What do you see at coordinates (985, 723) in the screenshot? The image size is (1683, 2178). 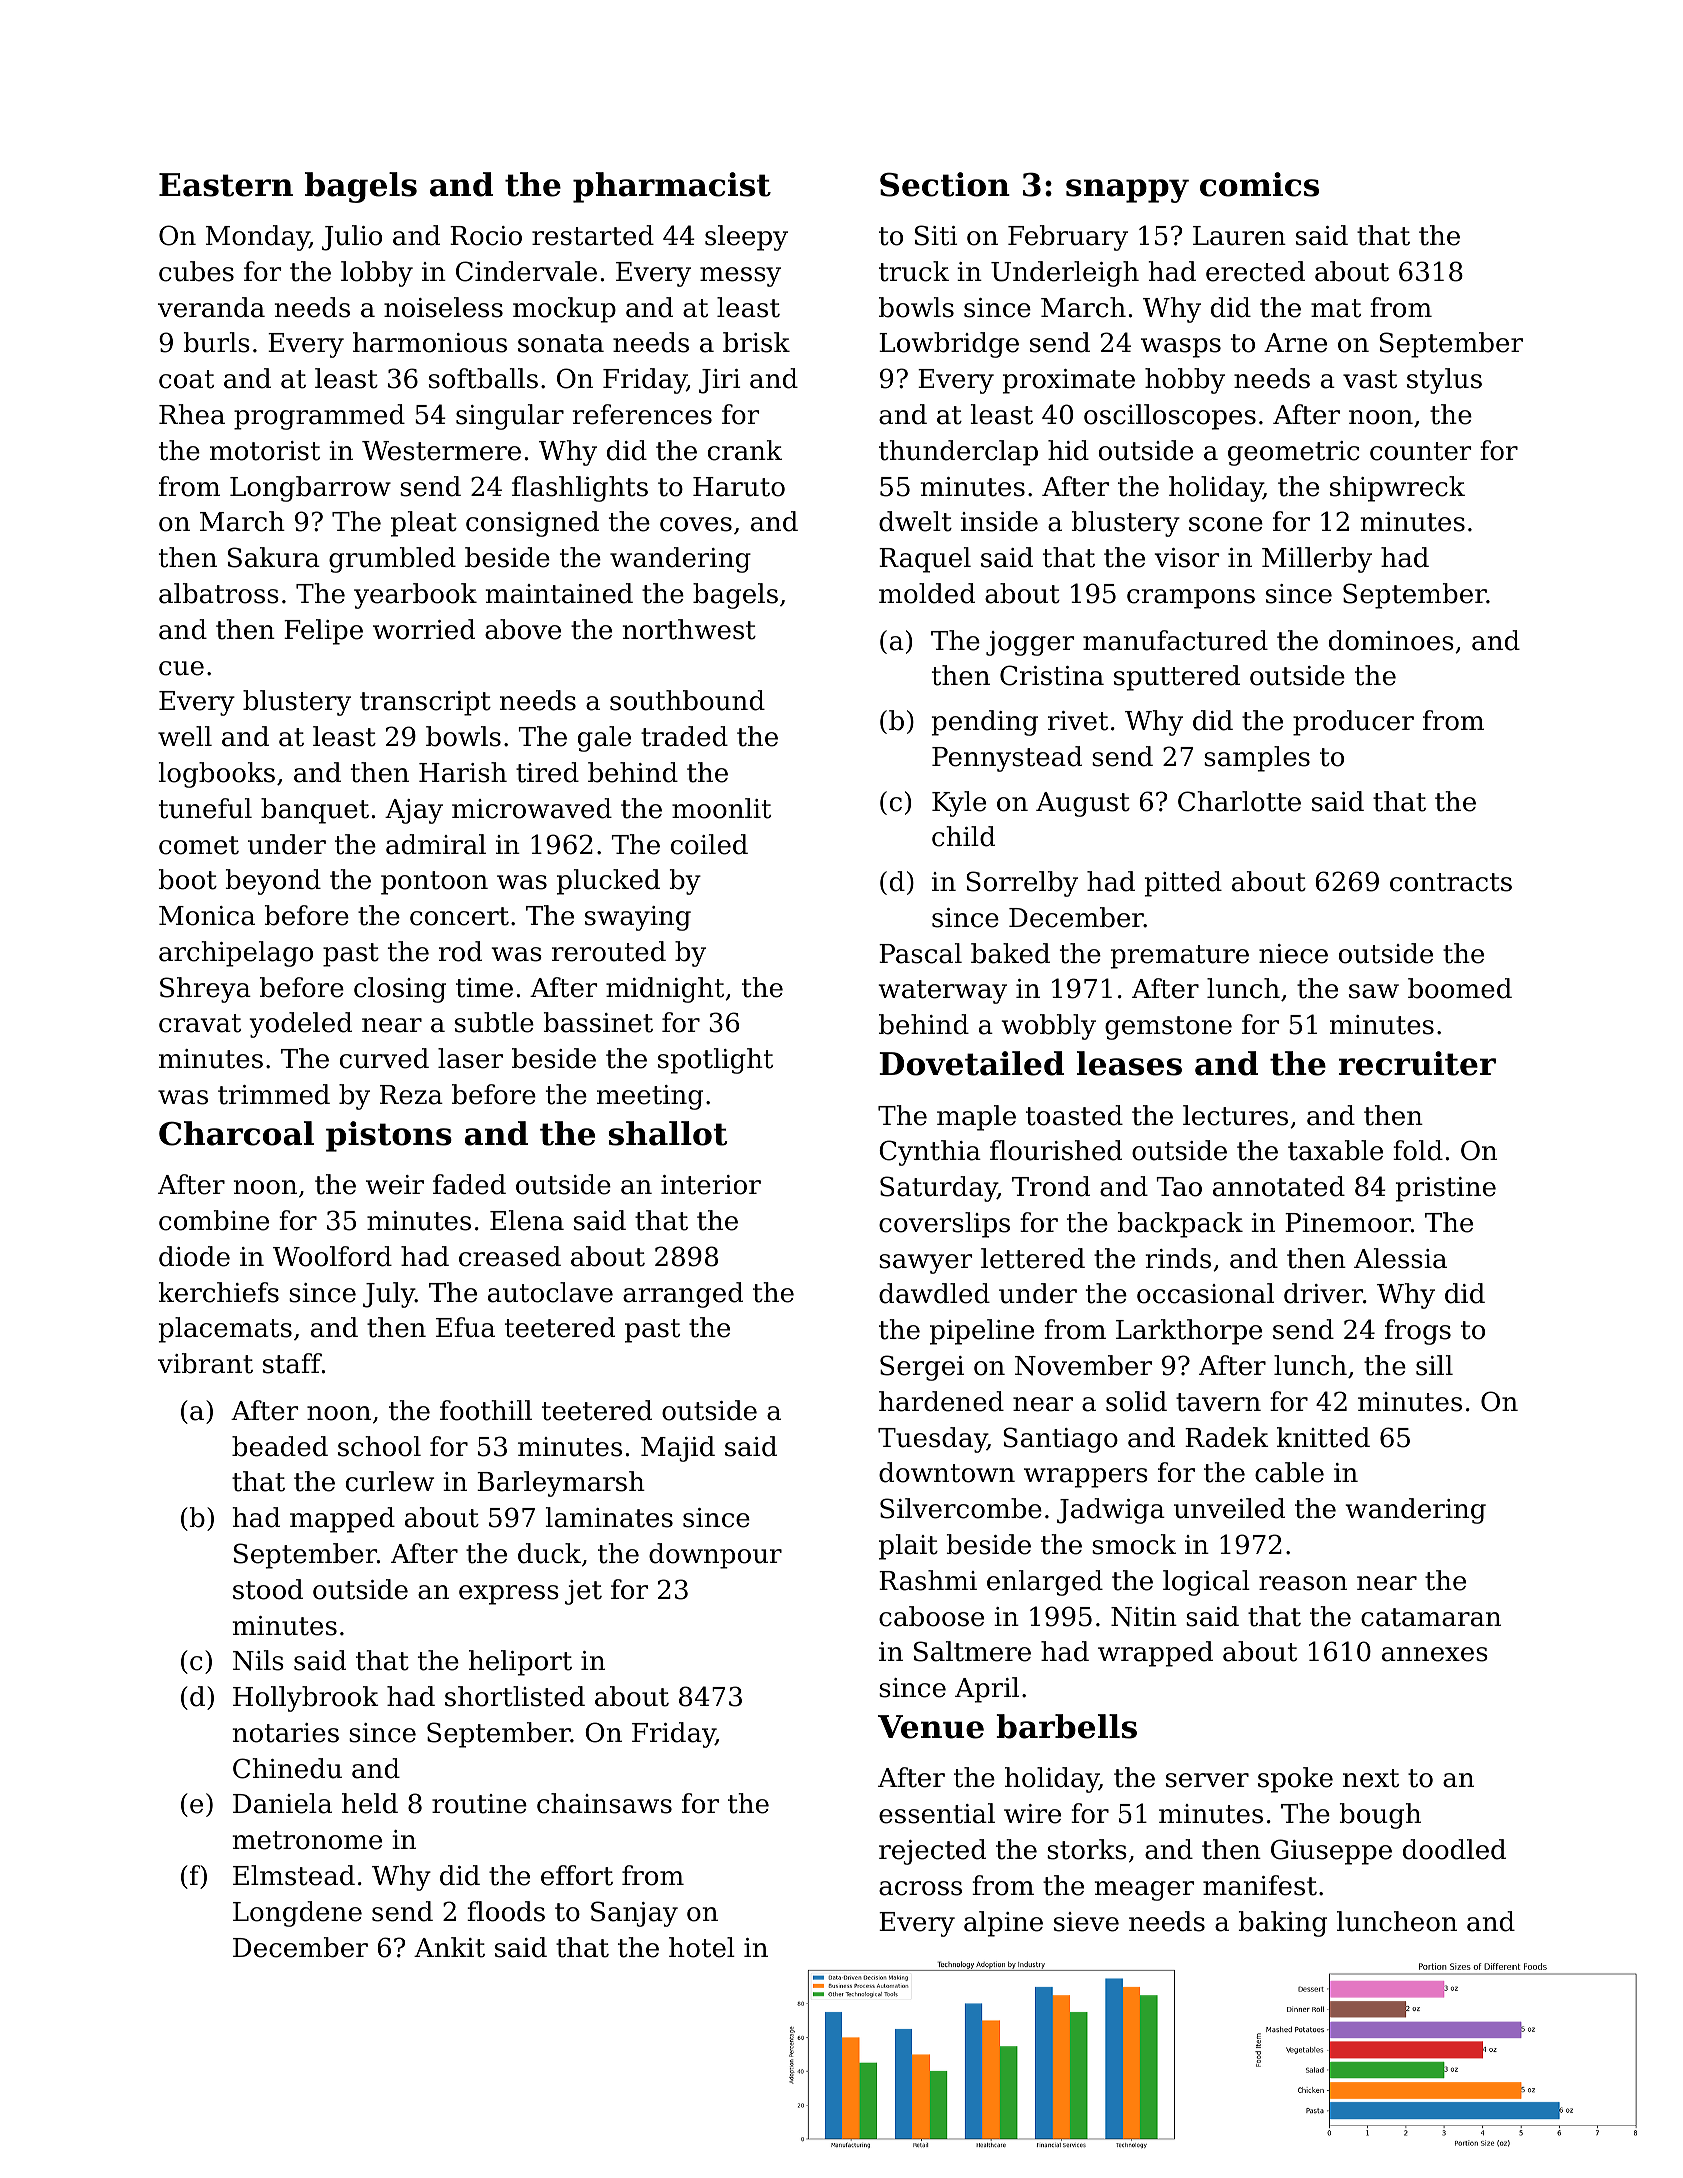 I see `pending` at bounding box center [985, 723].
